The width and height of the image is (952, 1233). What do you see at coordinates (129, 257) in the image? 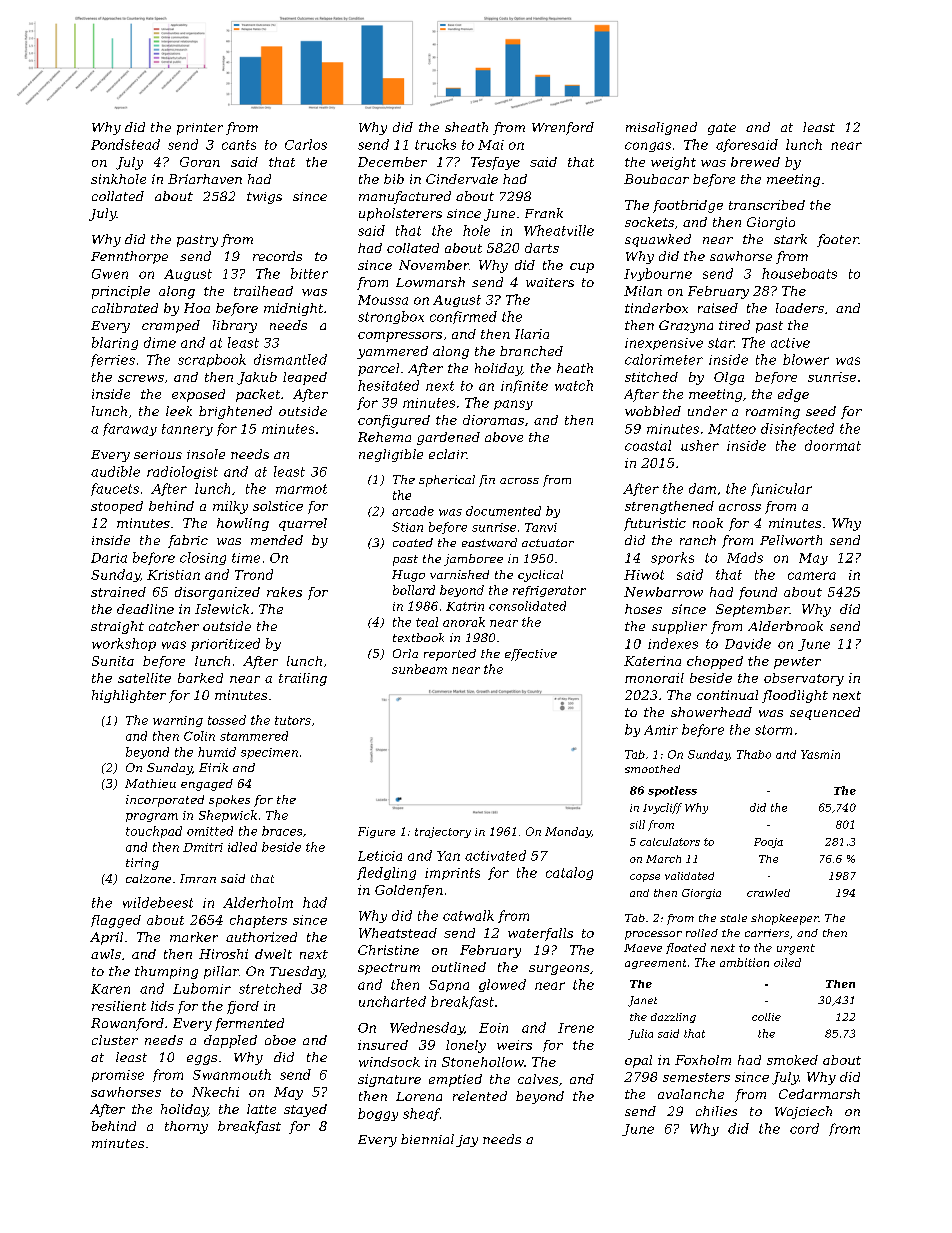
I see `Fennthorpe` at bounding box center [129, 257].
